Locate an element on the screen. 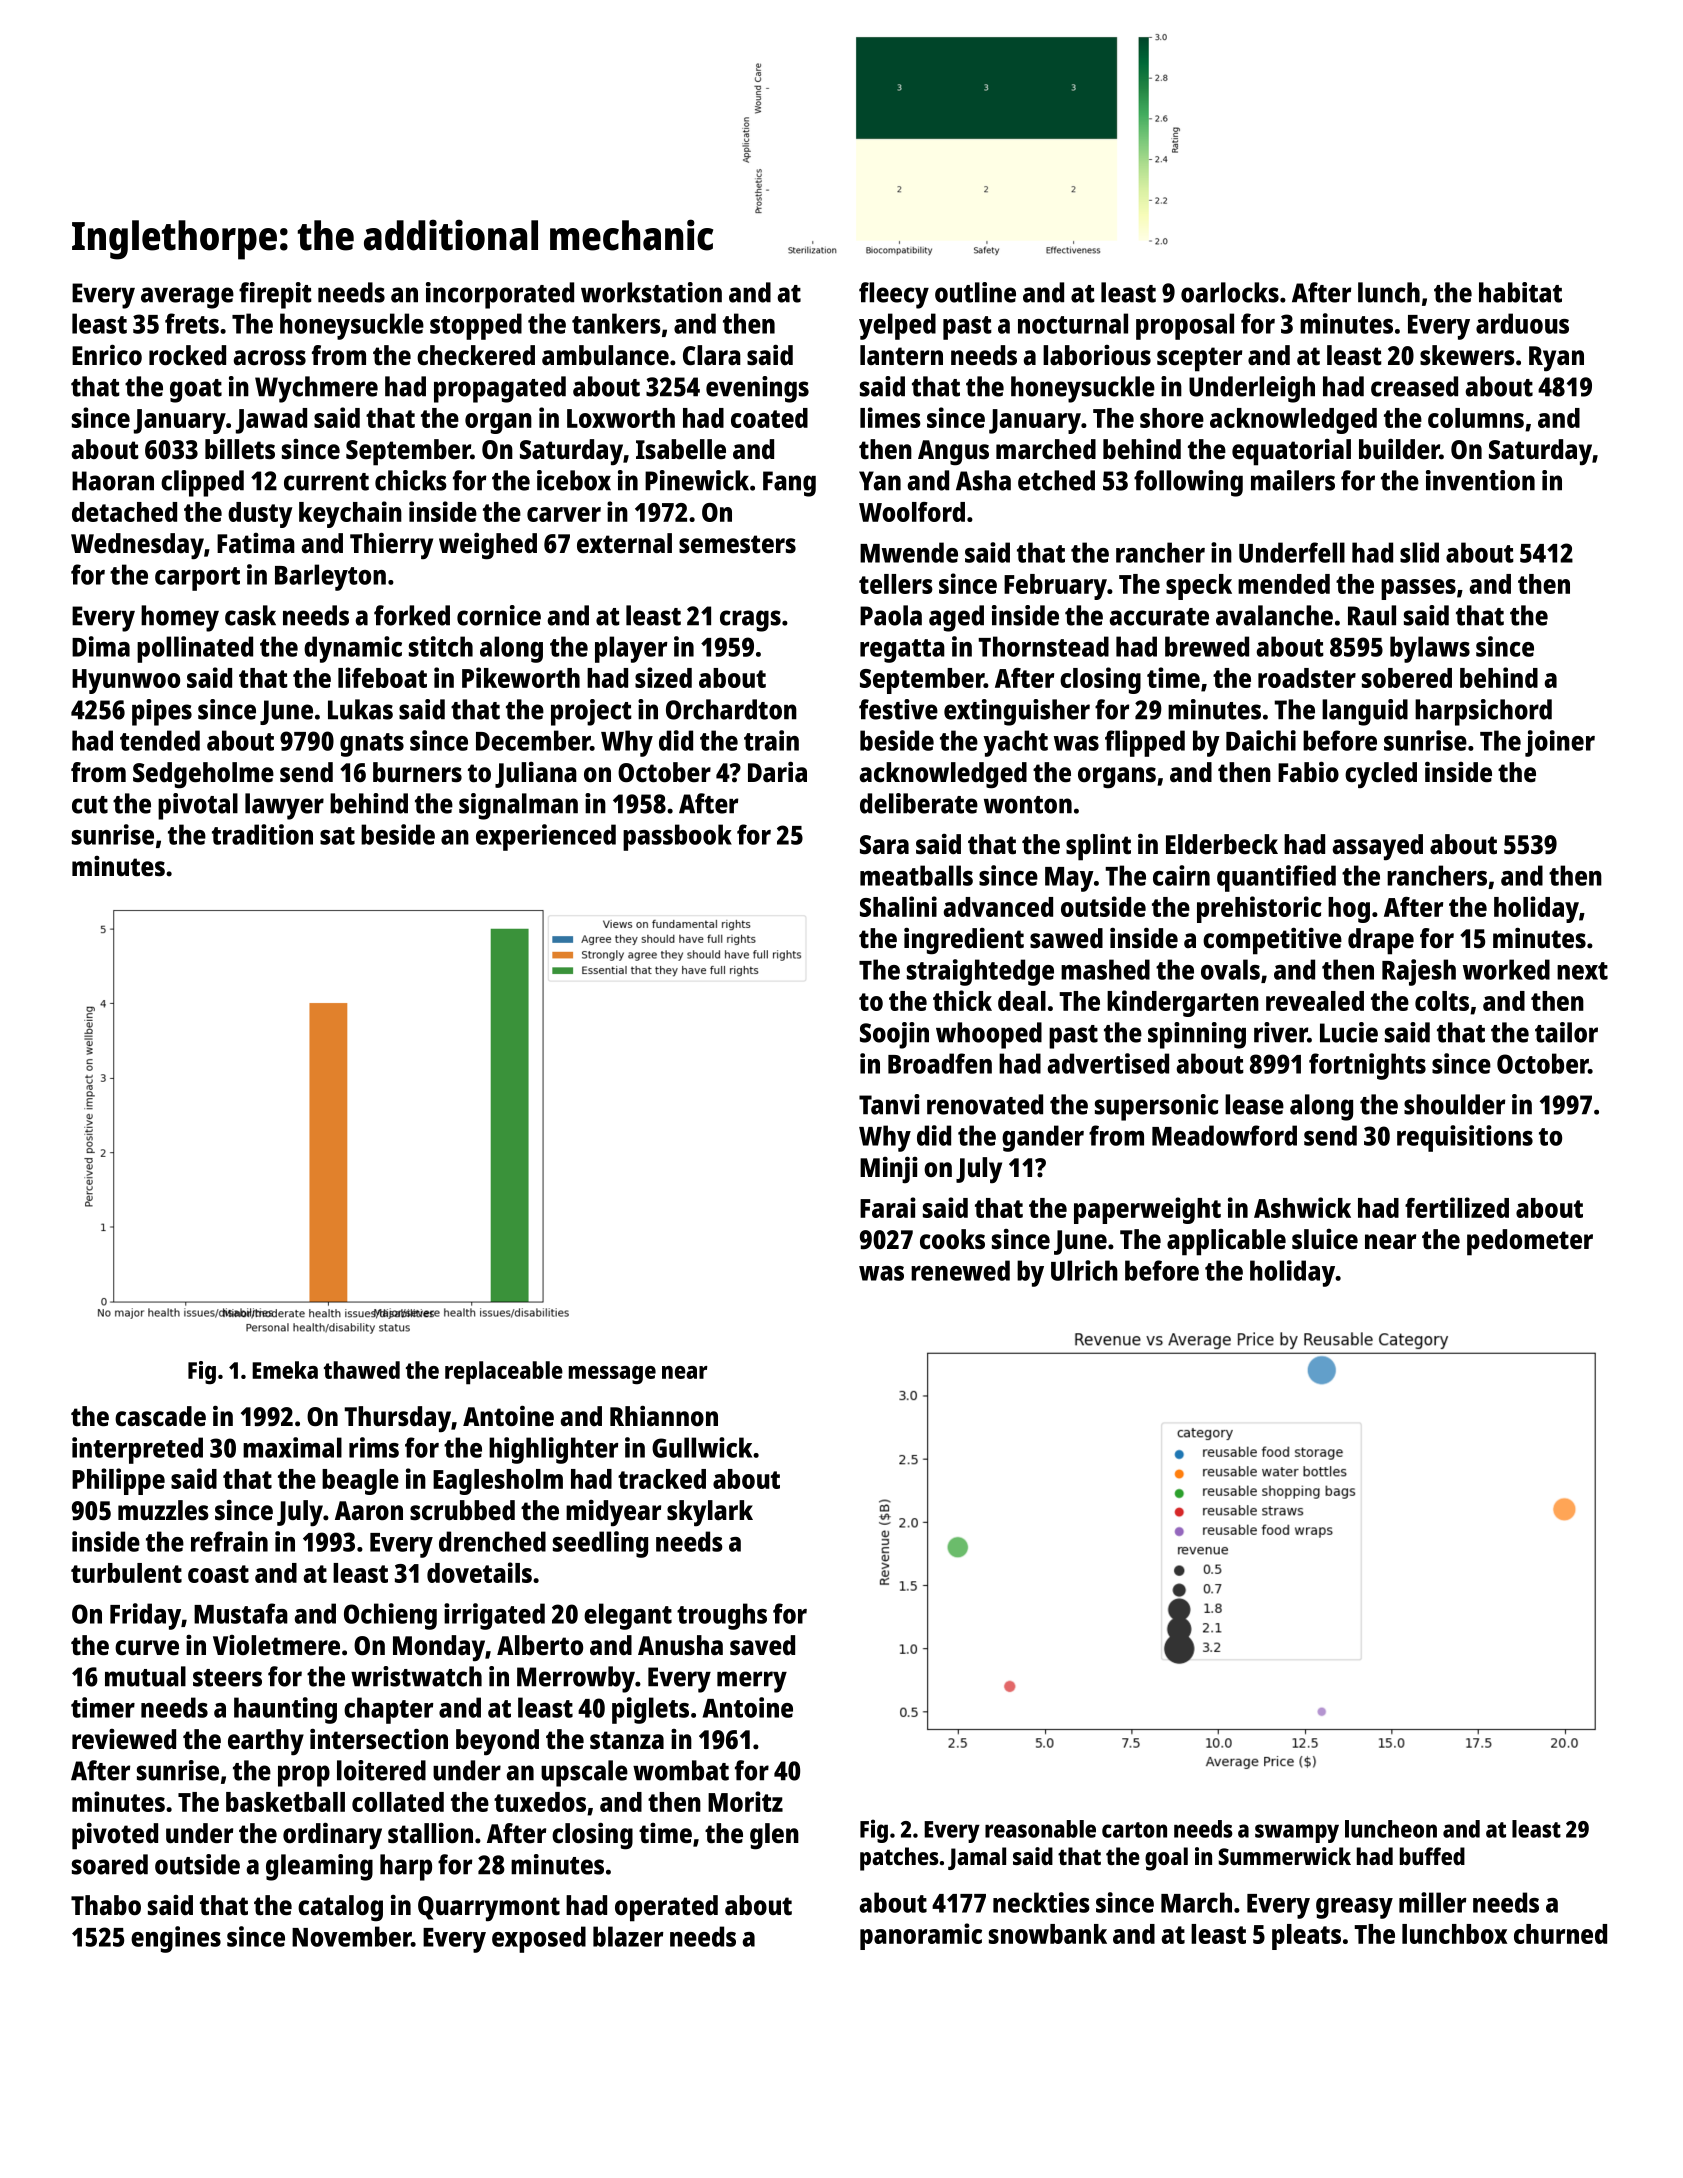 This screenshot has height=2178, width=1683. spinning is located at coordinates (1197, 1035).
